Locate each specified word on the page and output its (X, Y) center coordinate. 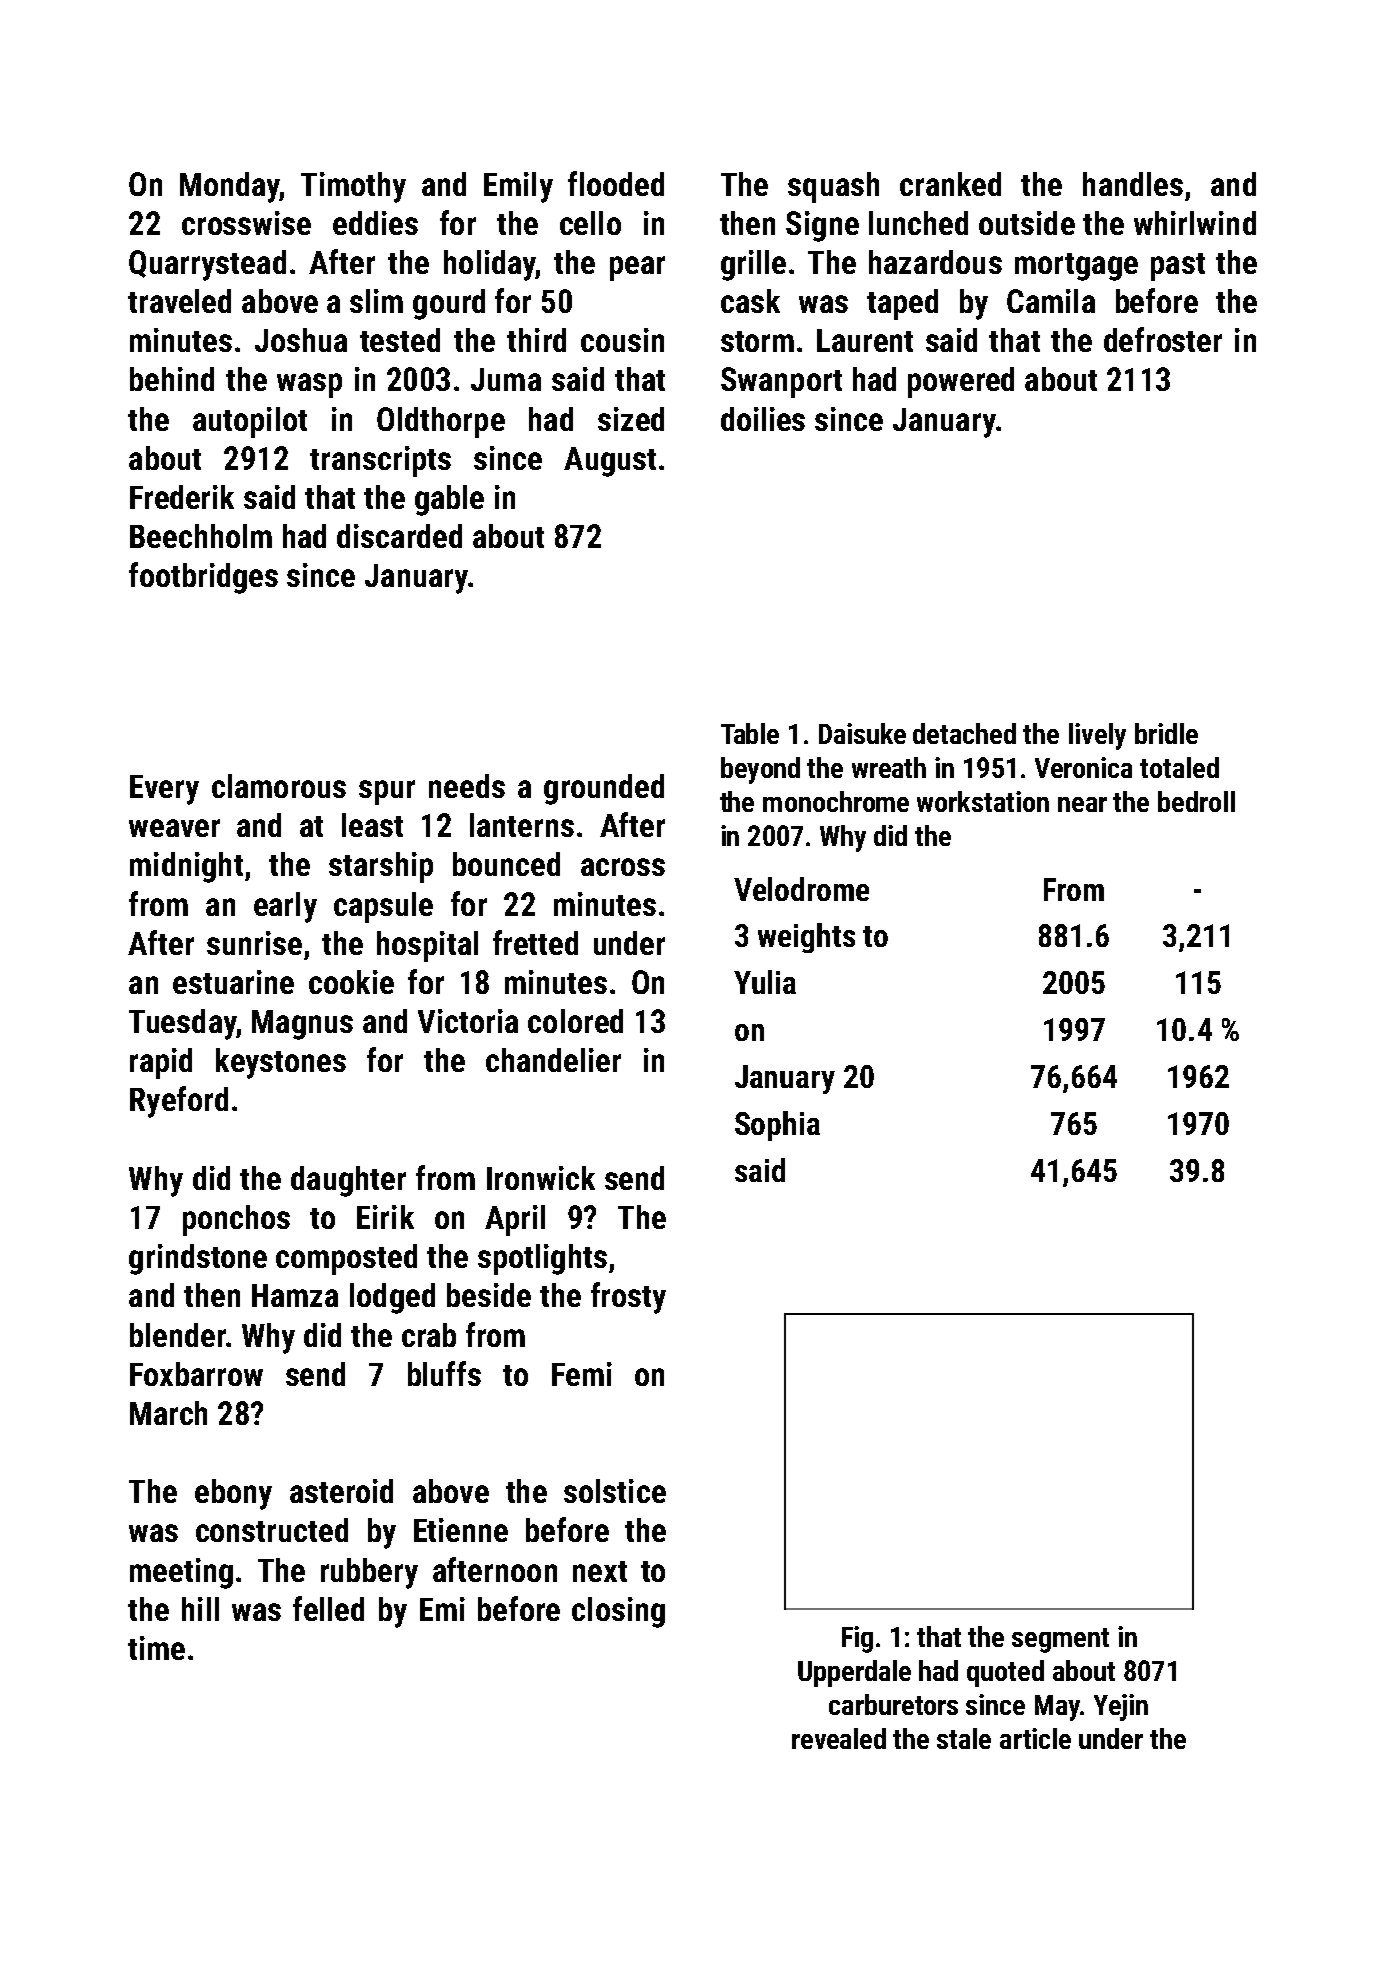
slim (376, 301)
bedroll (1196, 801)
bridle (1166, 733)
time (156, 1648)
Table (750, 733)
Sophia (777, 1126)
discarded (399, 536)
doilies (763, 419)
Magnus (302, 1025)
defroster (1163, 339)
